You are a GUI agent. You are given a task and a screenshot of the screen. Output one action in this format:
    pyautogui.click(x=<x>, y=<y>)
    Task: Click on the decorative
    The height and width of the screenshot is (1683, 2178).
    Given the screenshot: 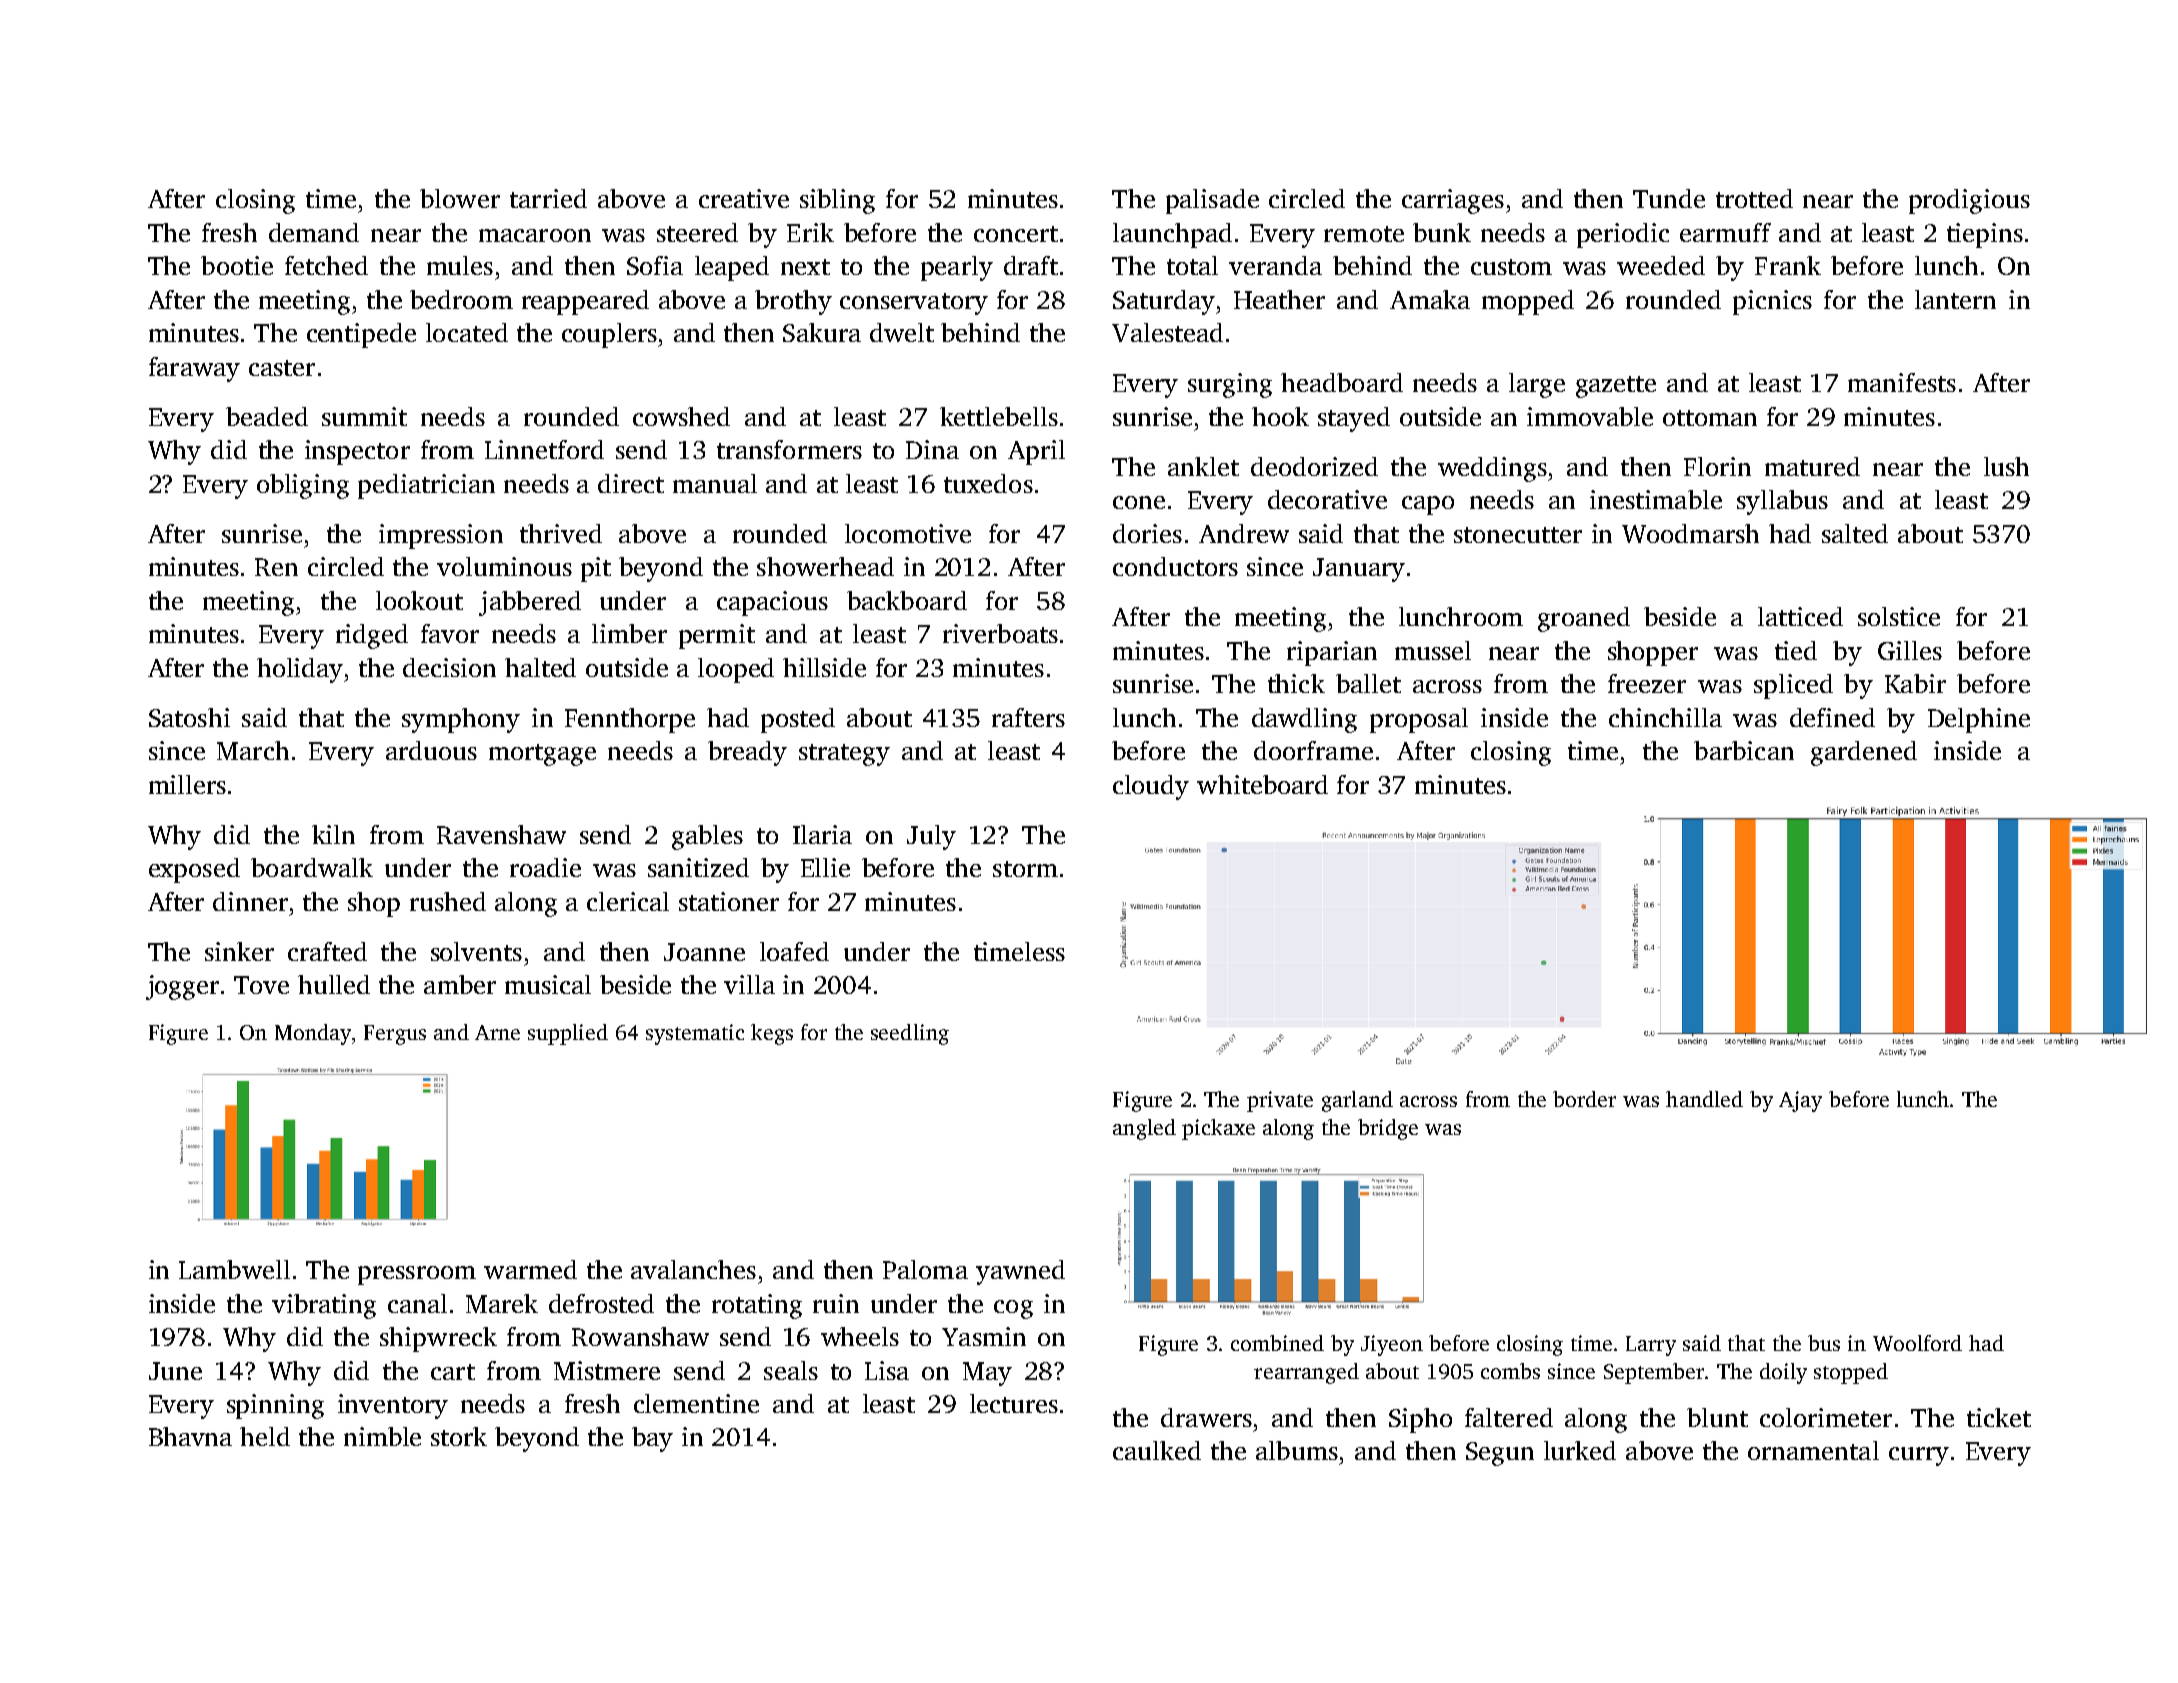 What is the action you would take?
    pyautogui.click(x=1327, y=499)
